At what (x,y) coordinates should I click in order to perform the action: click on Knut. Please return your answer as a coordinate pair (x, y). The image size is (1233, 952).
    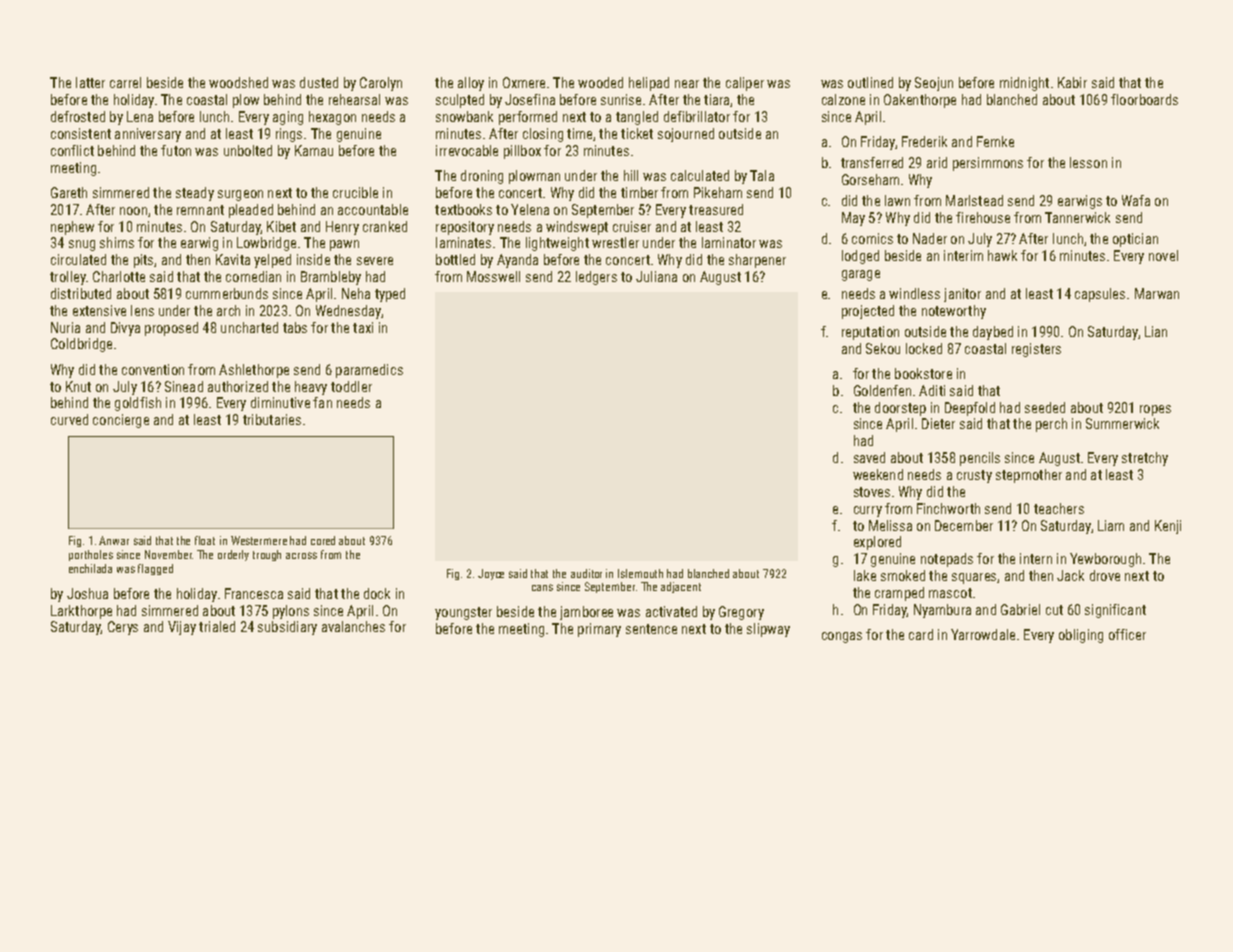
    Looking at the image, I should click on (78, 386).
